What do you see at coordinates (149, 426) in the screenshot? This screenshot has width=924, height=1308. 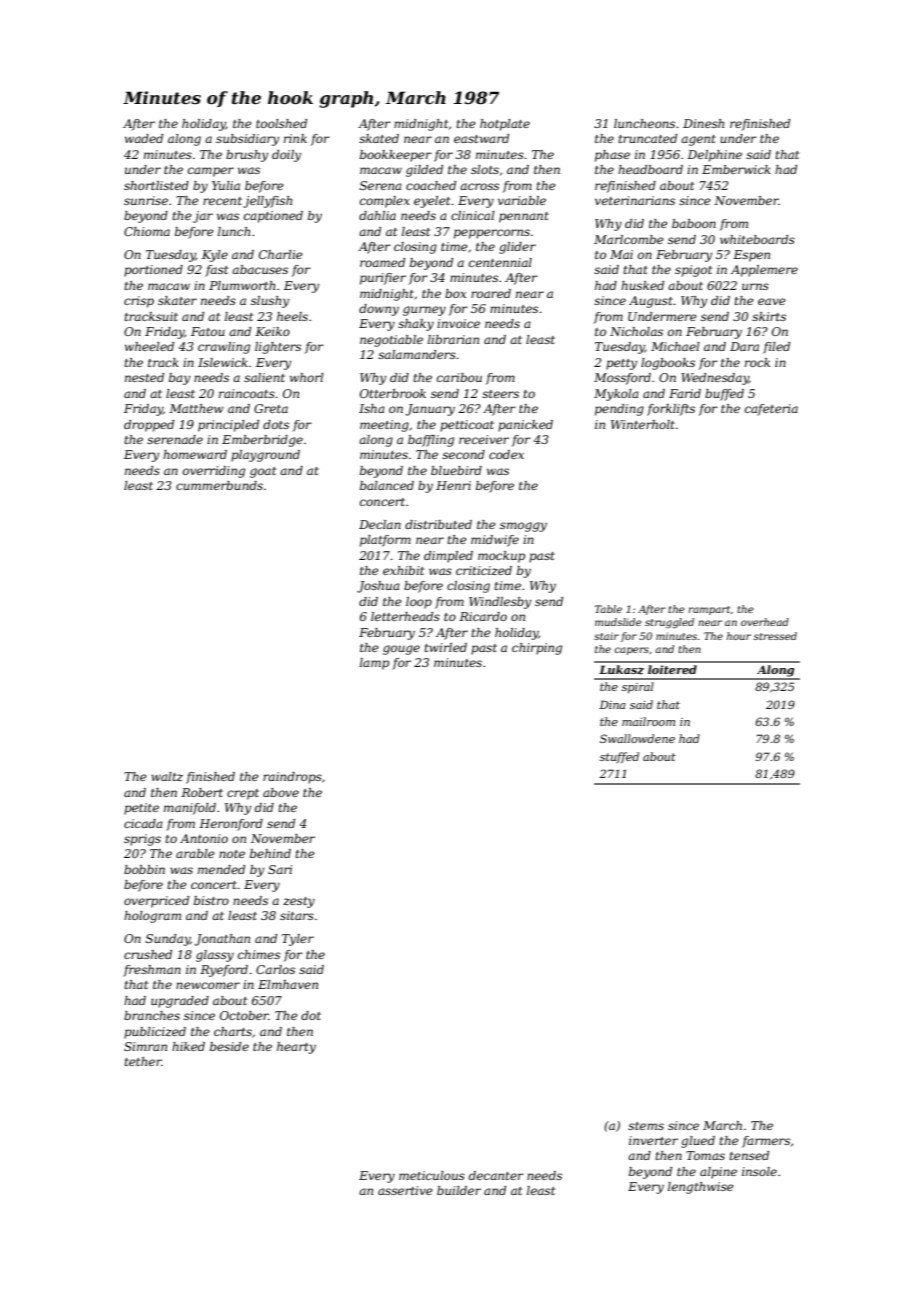 I see `dropped` at bounding box center [149, 426].
